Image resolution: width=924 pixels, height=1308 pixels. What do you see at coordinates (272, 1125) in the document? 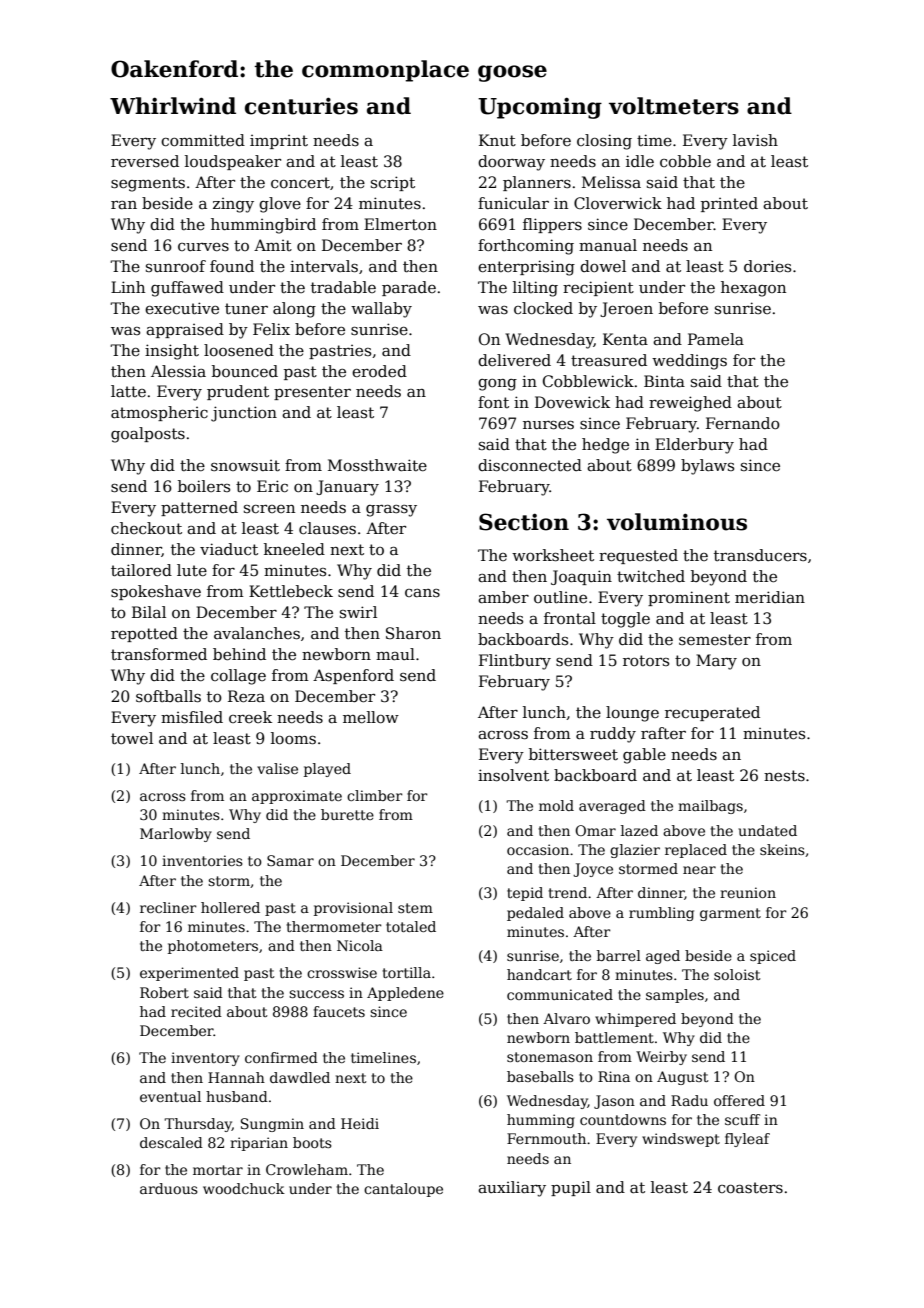
I see `Sungmin` at bounding box center [272, 1125].
